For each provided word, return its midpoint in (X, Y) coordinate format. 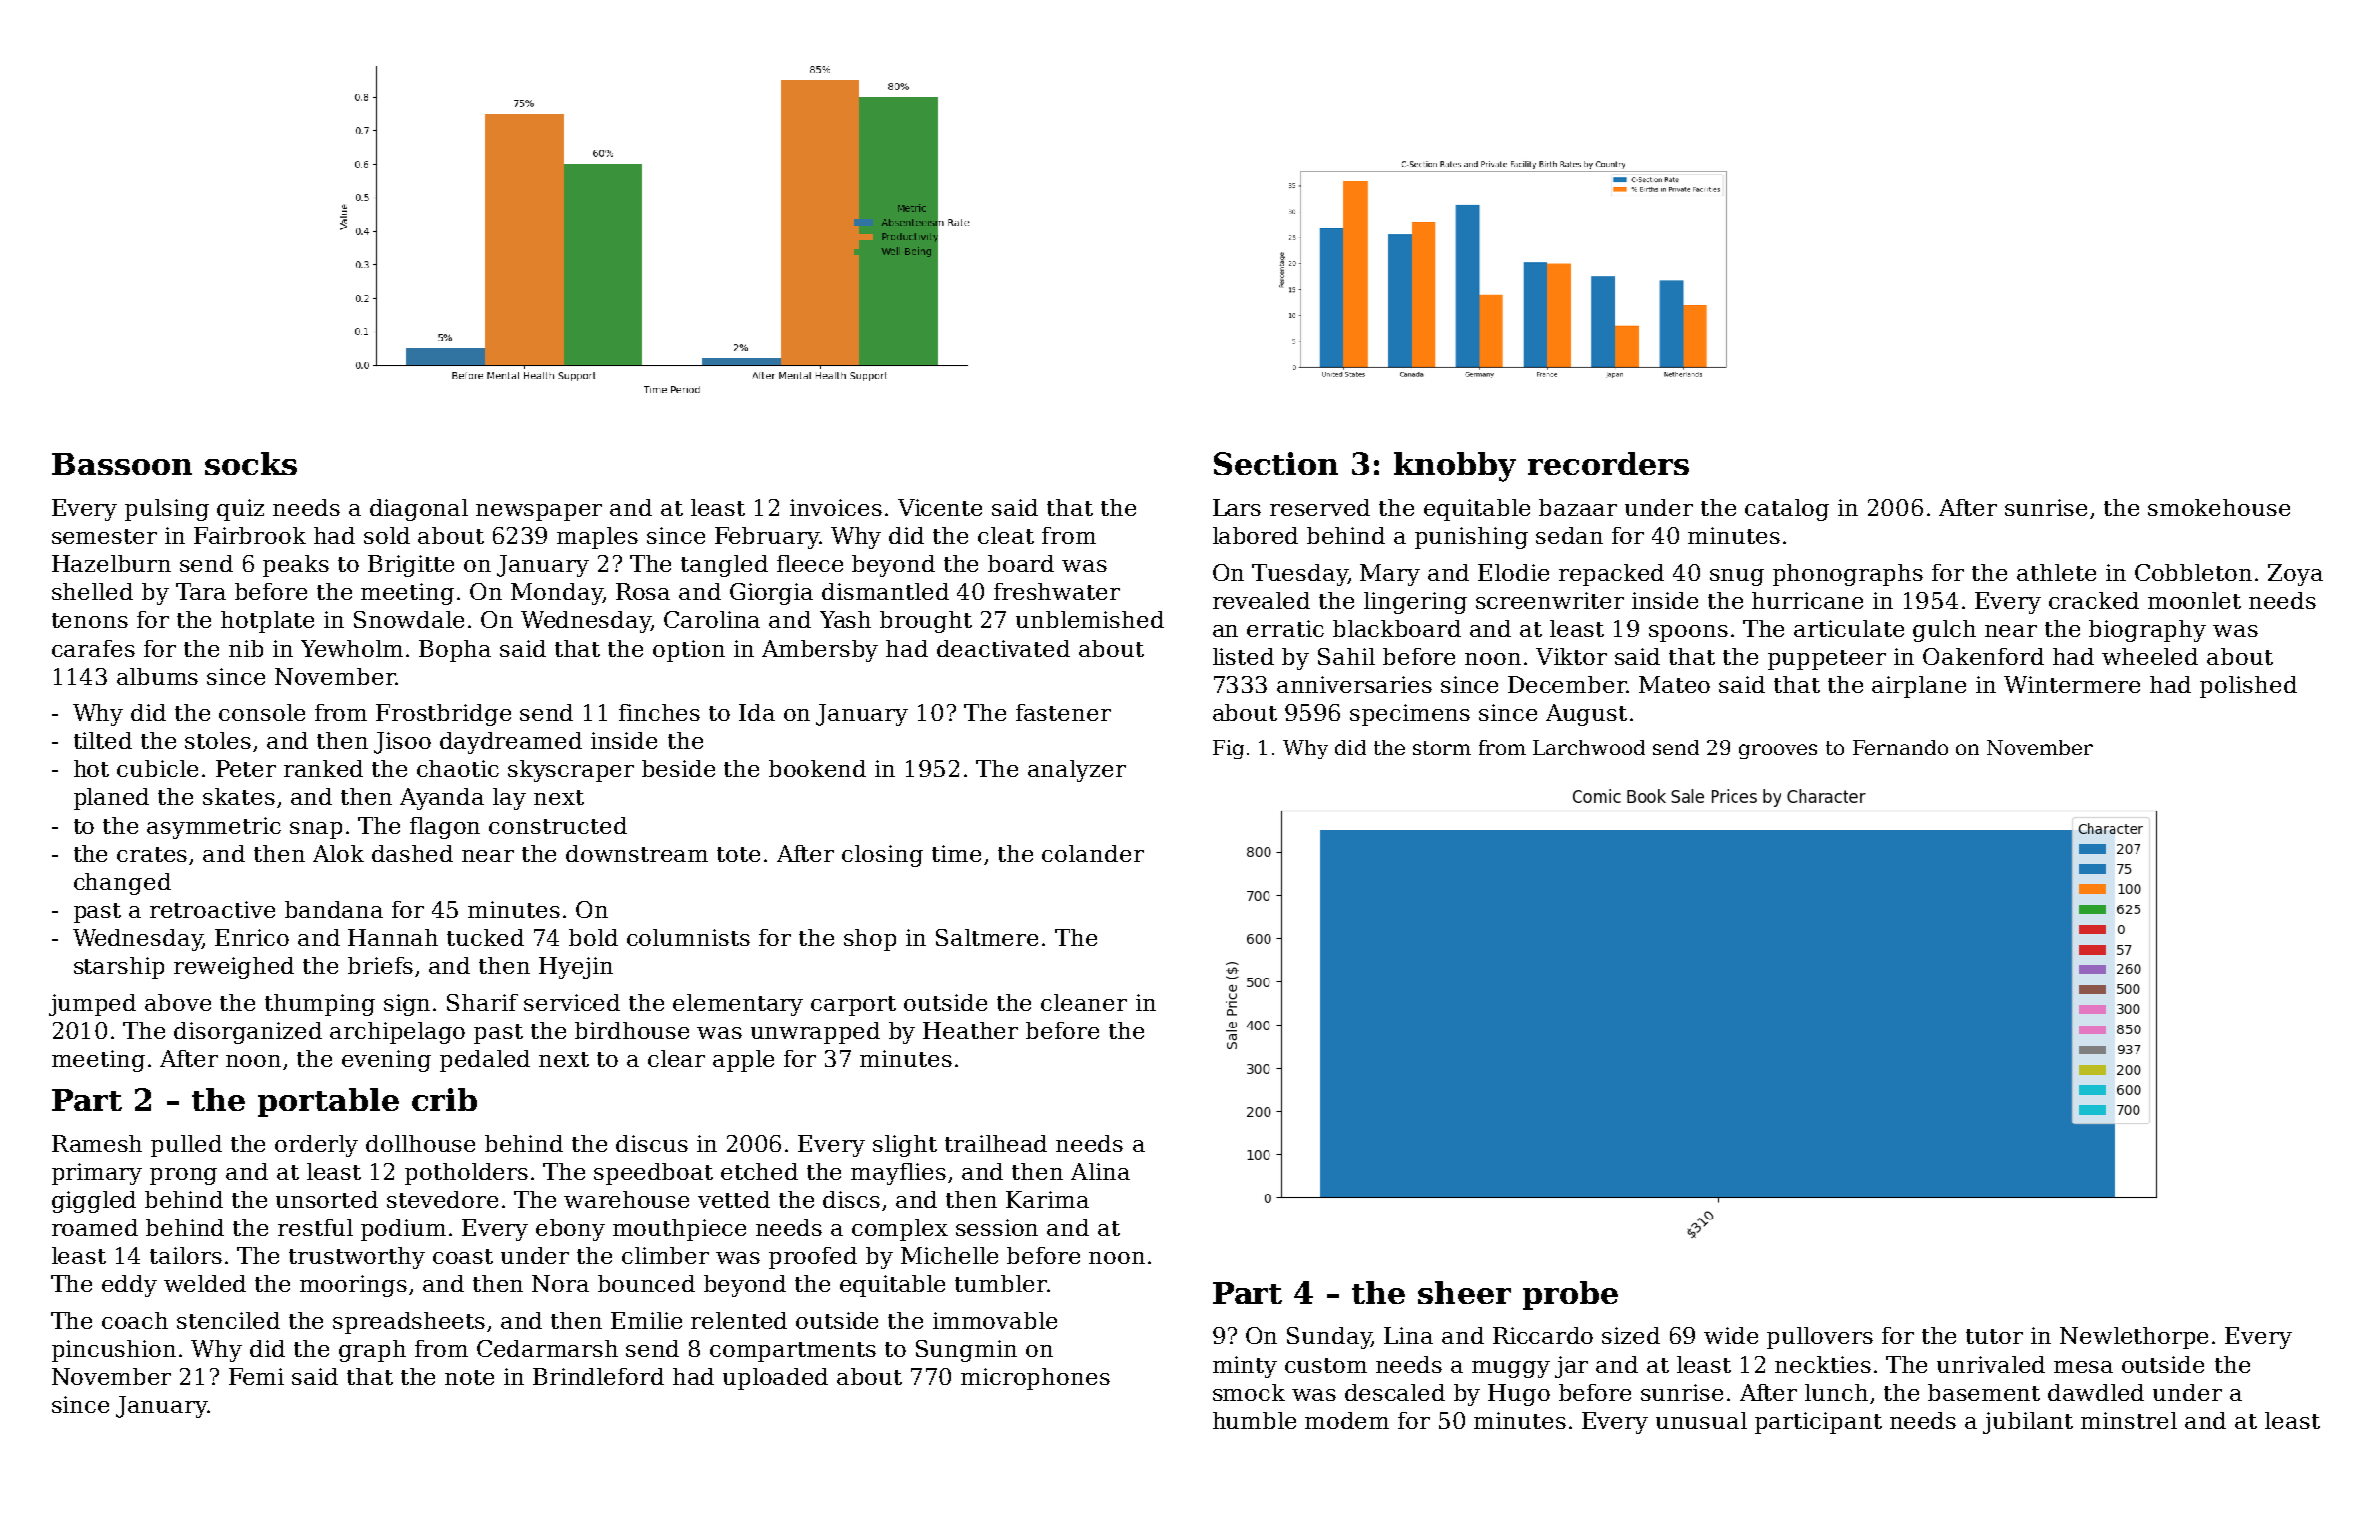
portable (328, 1102)
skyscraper (571, 771)
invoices (836, 507)
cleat (1006, 535)
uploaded (775, 1379)
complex (900, 1230)
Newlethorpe (2134, 1338)
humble (1254, 1420)
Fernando (1900, 747)
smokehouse (2219, 507)
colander (1093, 853)
